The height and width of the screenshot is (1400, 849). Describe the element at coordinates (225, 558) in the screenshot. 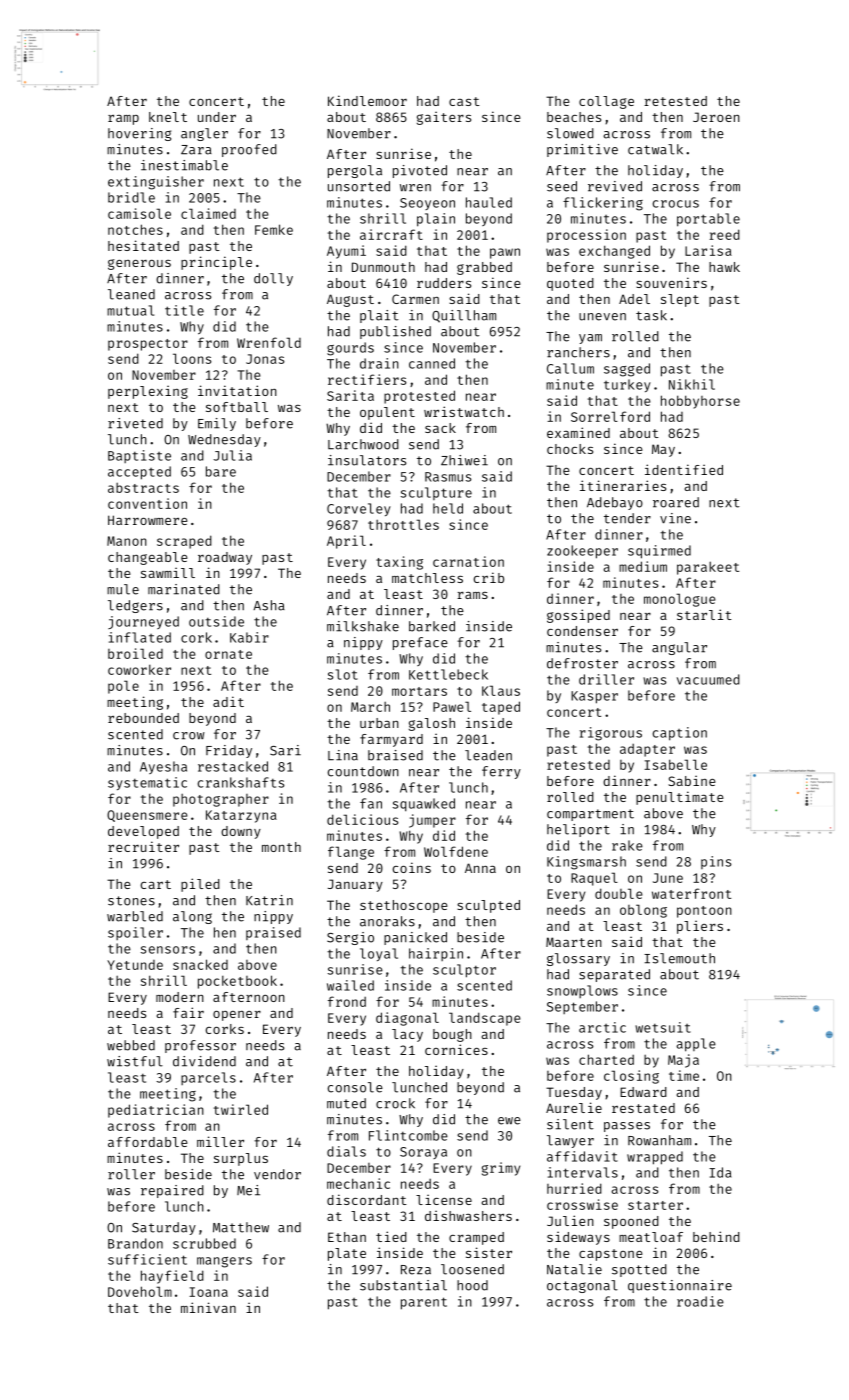

I see `roadway` at that location.
